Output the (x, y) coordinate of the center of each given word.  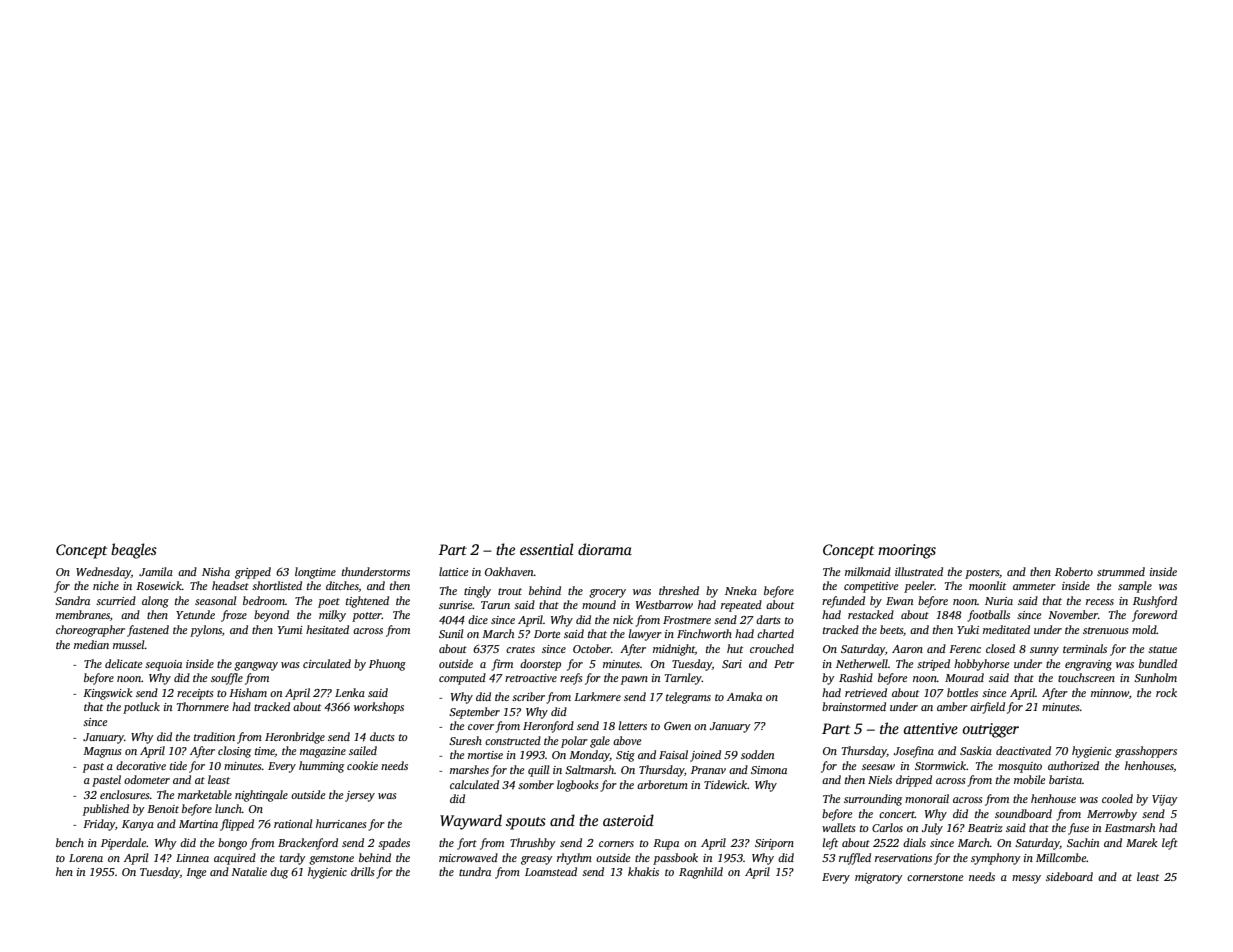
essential (547, 549)
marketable (205, 794)
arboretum (662, 784)
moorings (907, 551)
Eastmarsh (1130, 827)
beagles (134, 551)
